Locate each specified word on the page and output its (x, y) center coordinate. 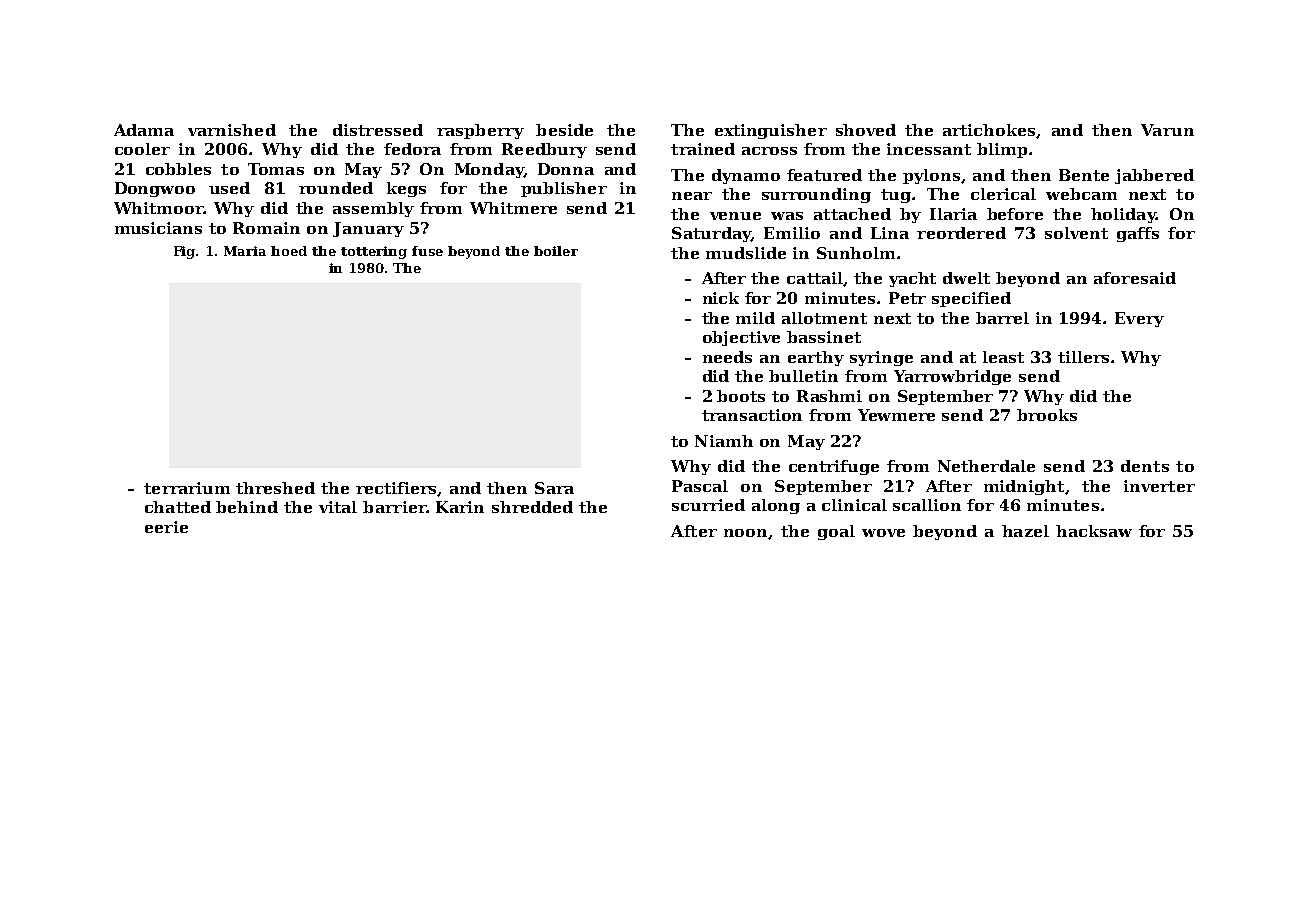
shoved (866, 130)
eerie (166, 527)
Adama (144, 130)
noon (745, 533)
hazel (1025, 531)
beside (564, 130)
